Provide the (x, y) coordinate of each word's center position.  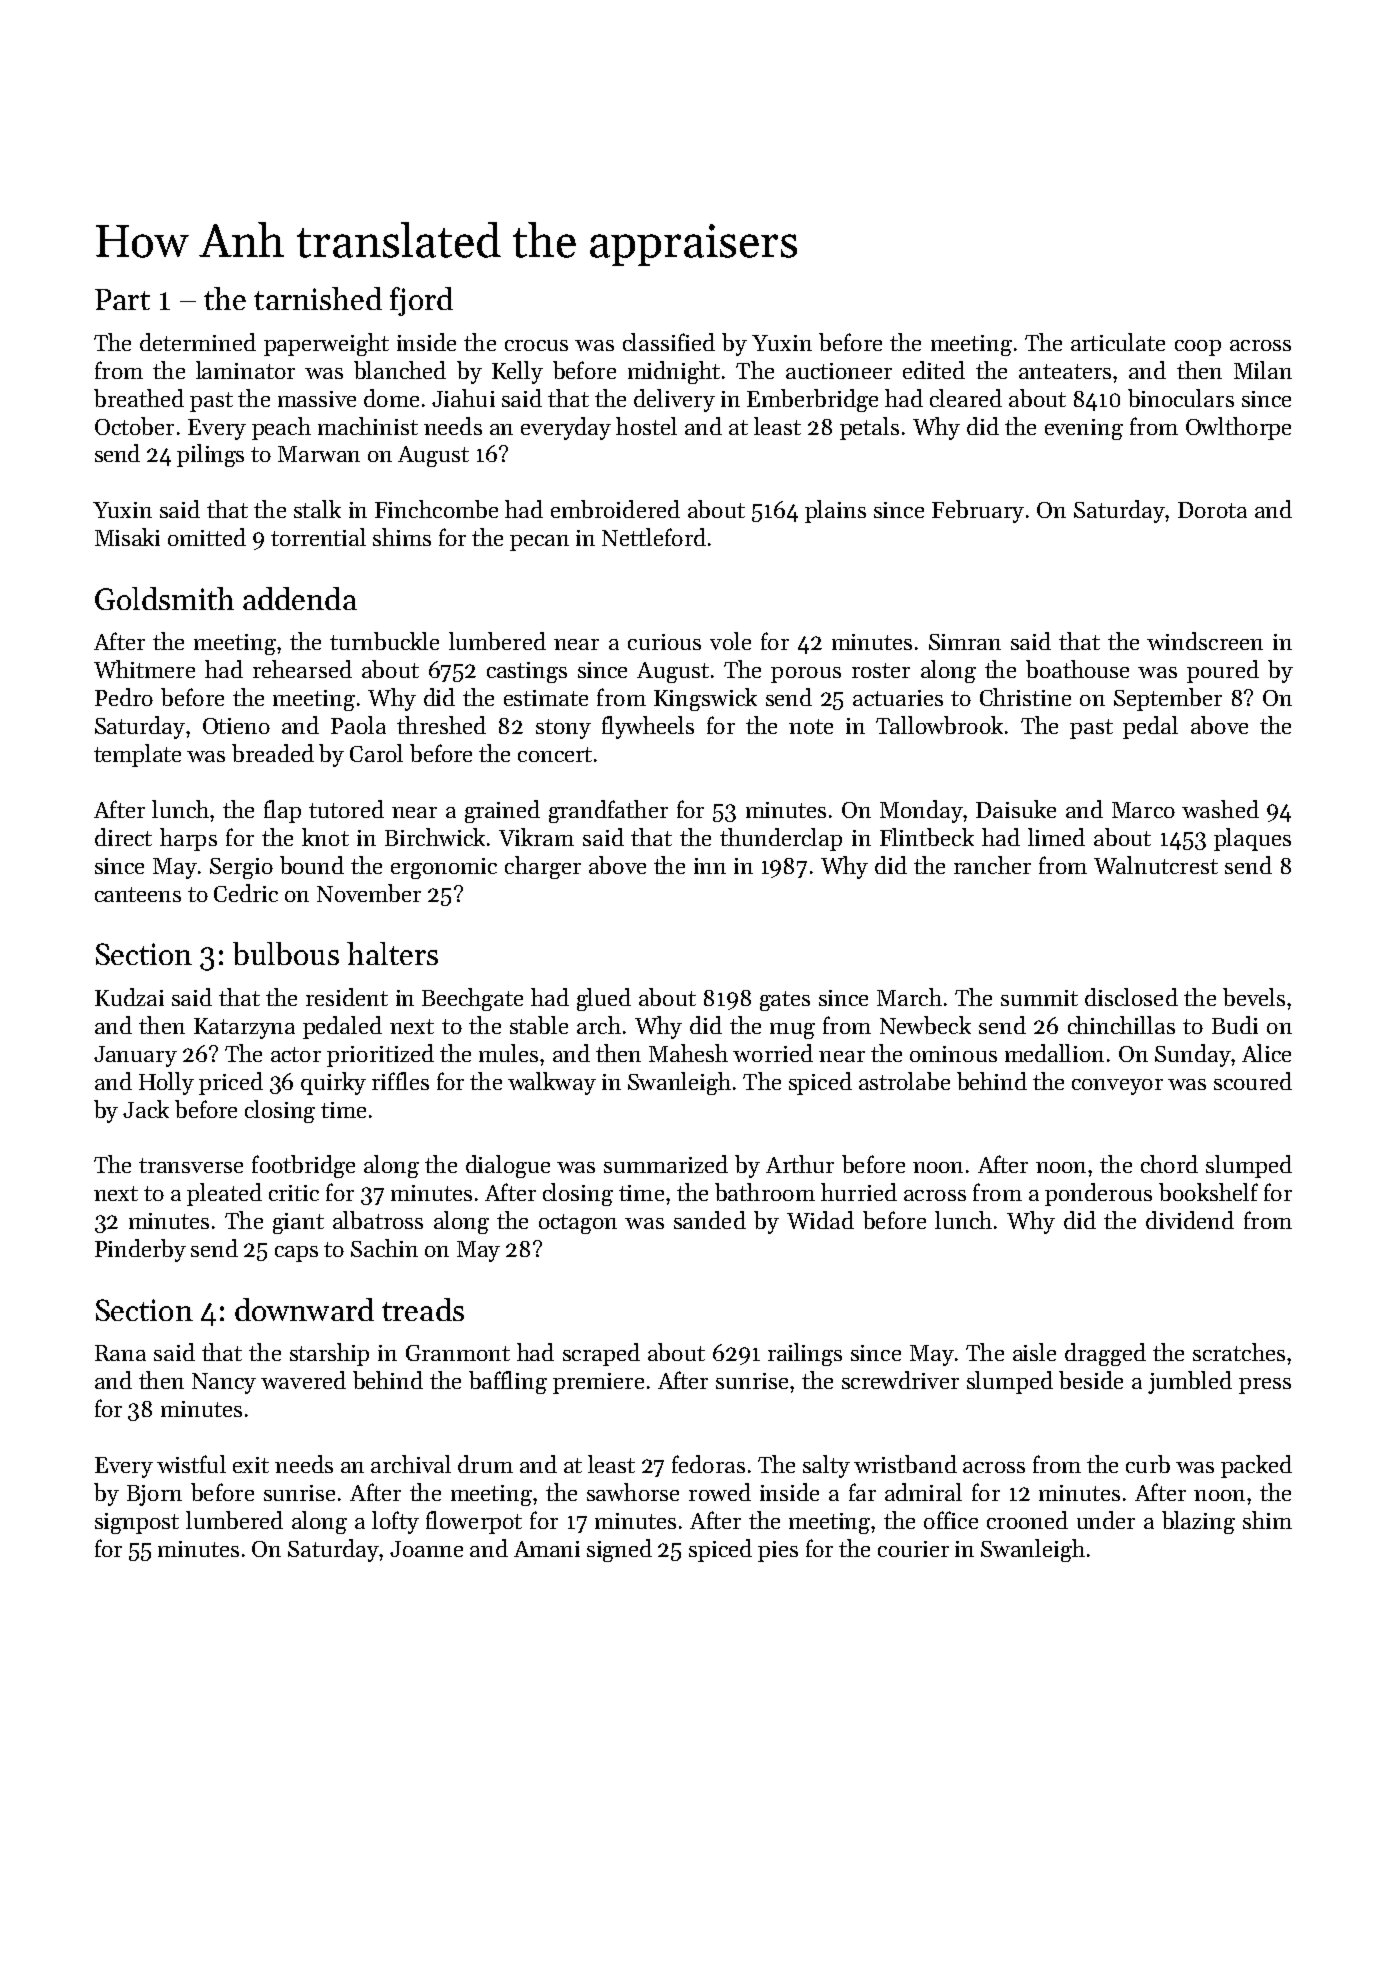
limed (1056, 837)
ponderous (1098, 1194)
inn (710, 866)
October (134, 426)
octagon (578, 1224)
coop (1198, 348)
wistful (191, 1464)
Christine (1025, 697)
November (369, 893)
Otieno (236, 726)
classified (669, 342)
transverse (191, 1165)
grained (502, 811)
